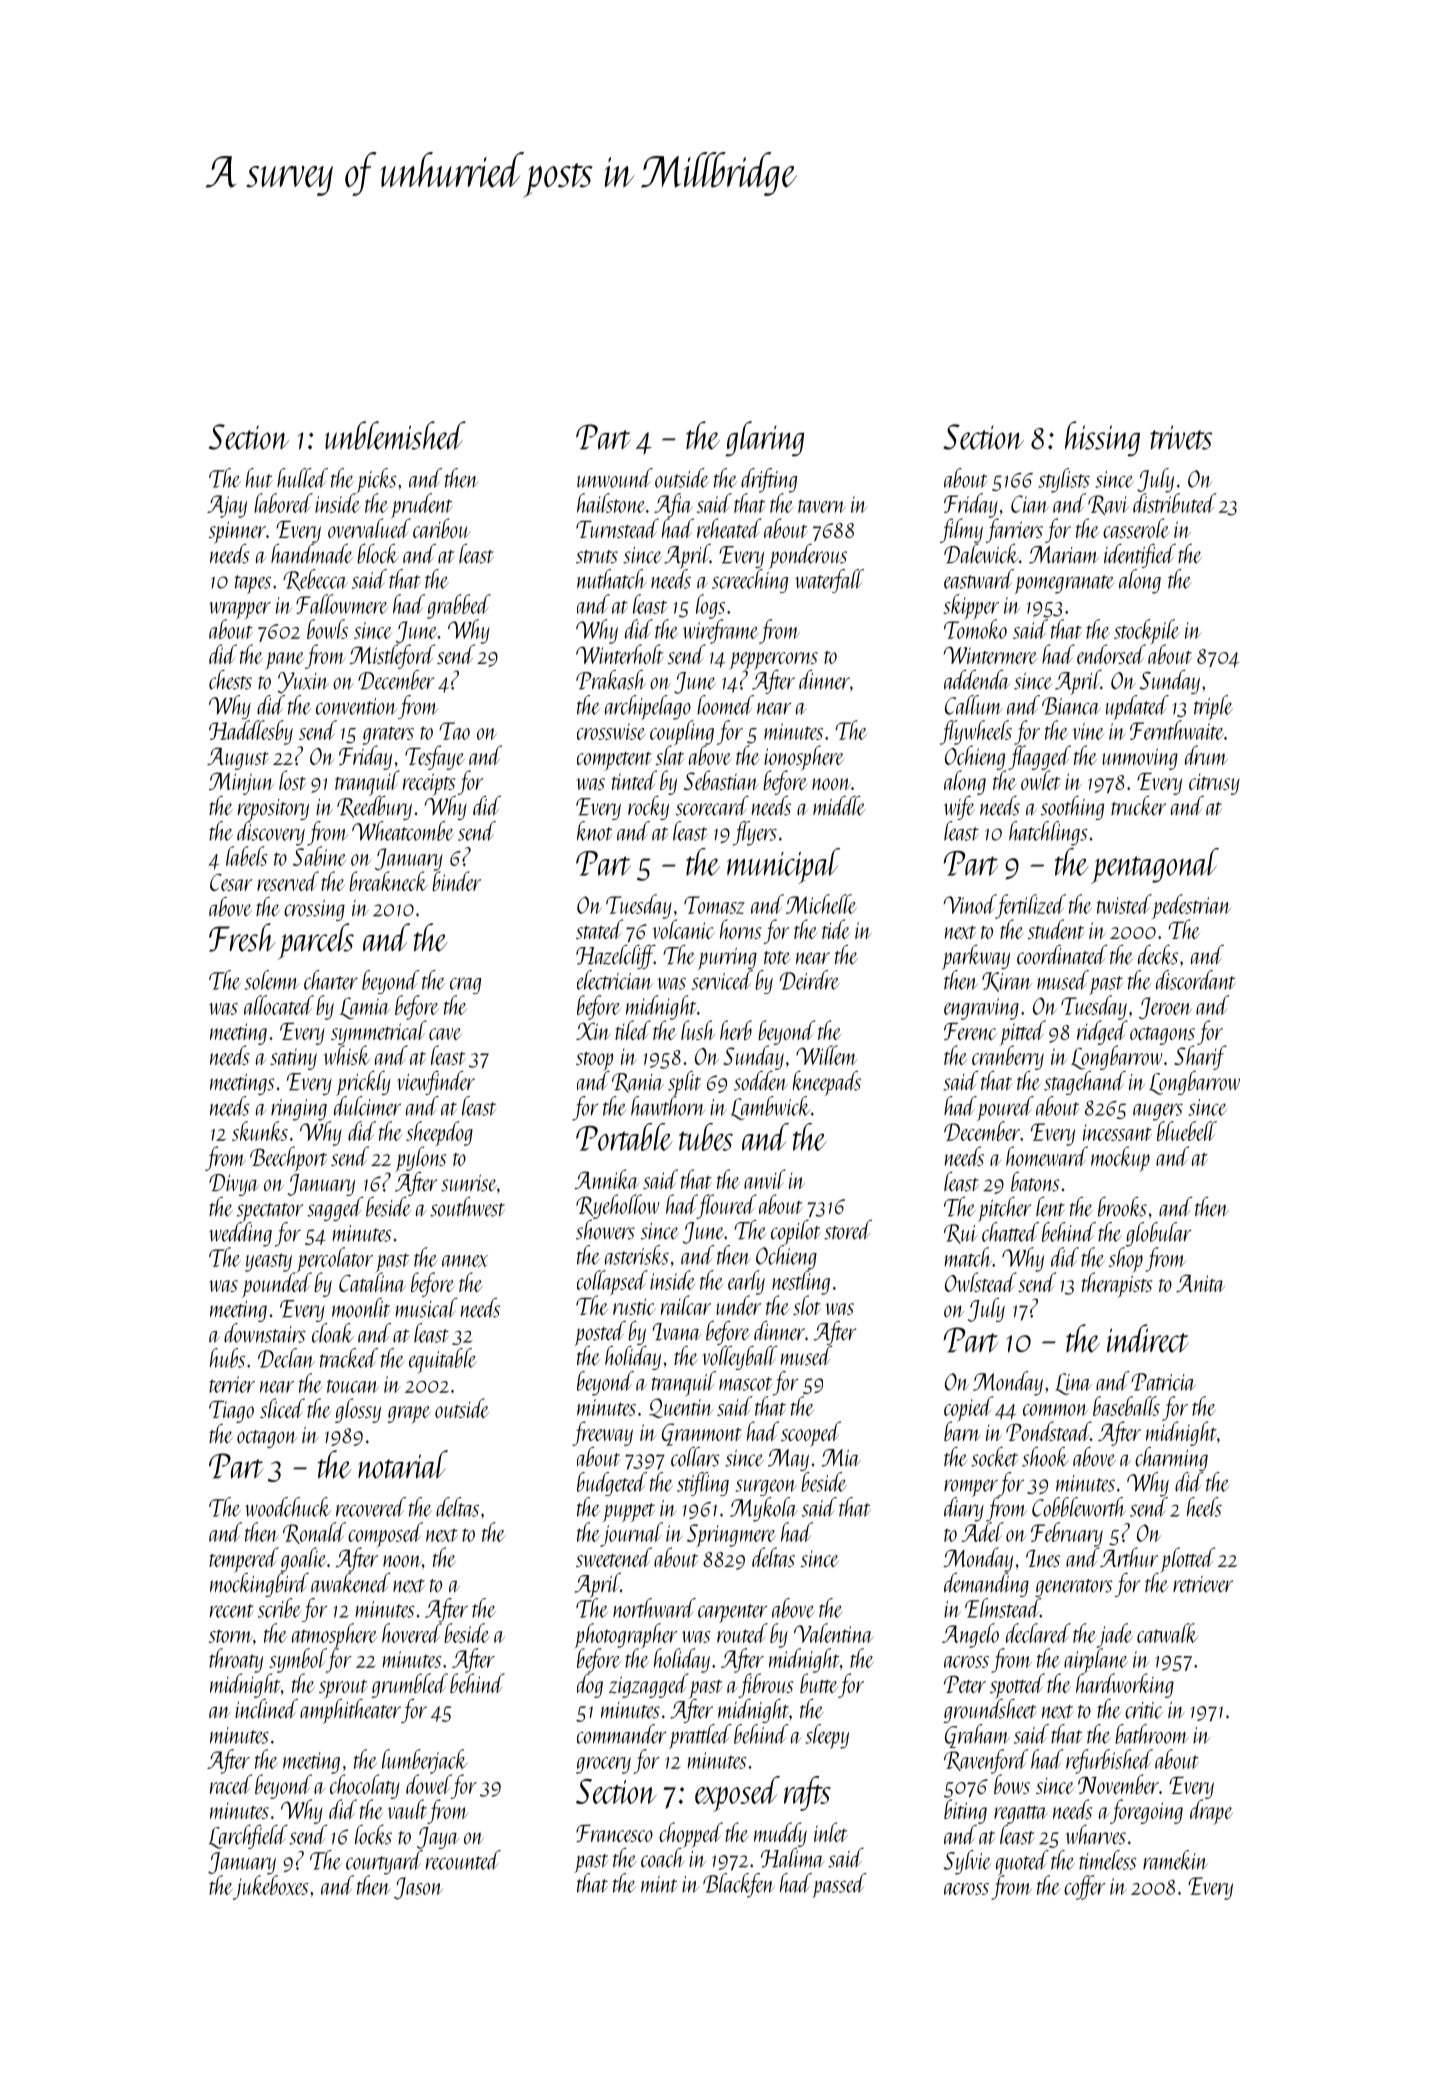 The width and height of the image is (1450, 2100). I want to click on throaty, so click(236, 1660).
